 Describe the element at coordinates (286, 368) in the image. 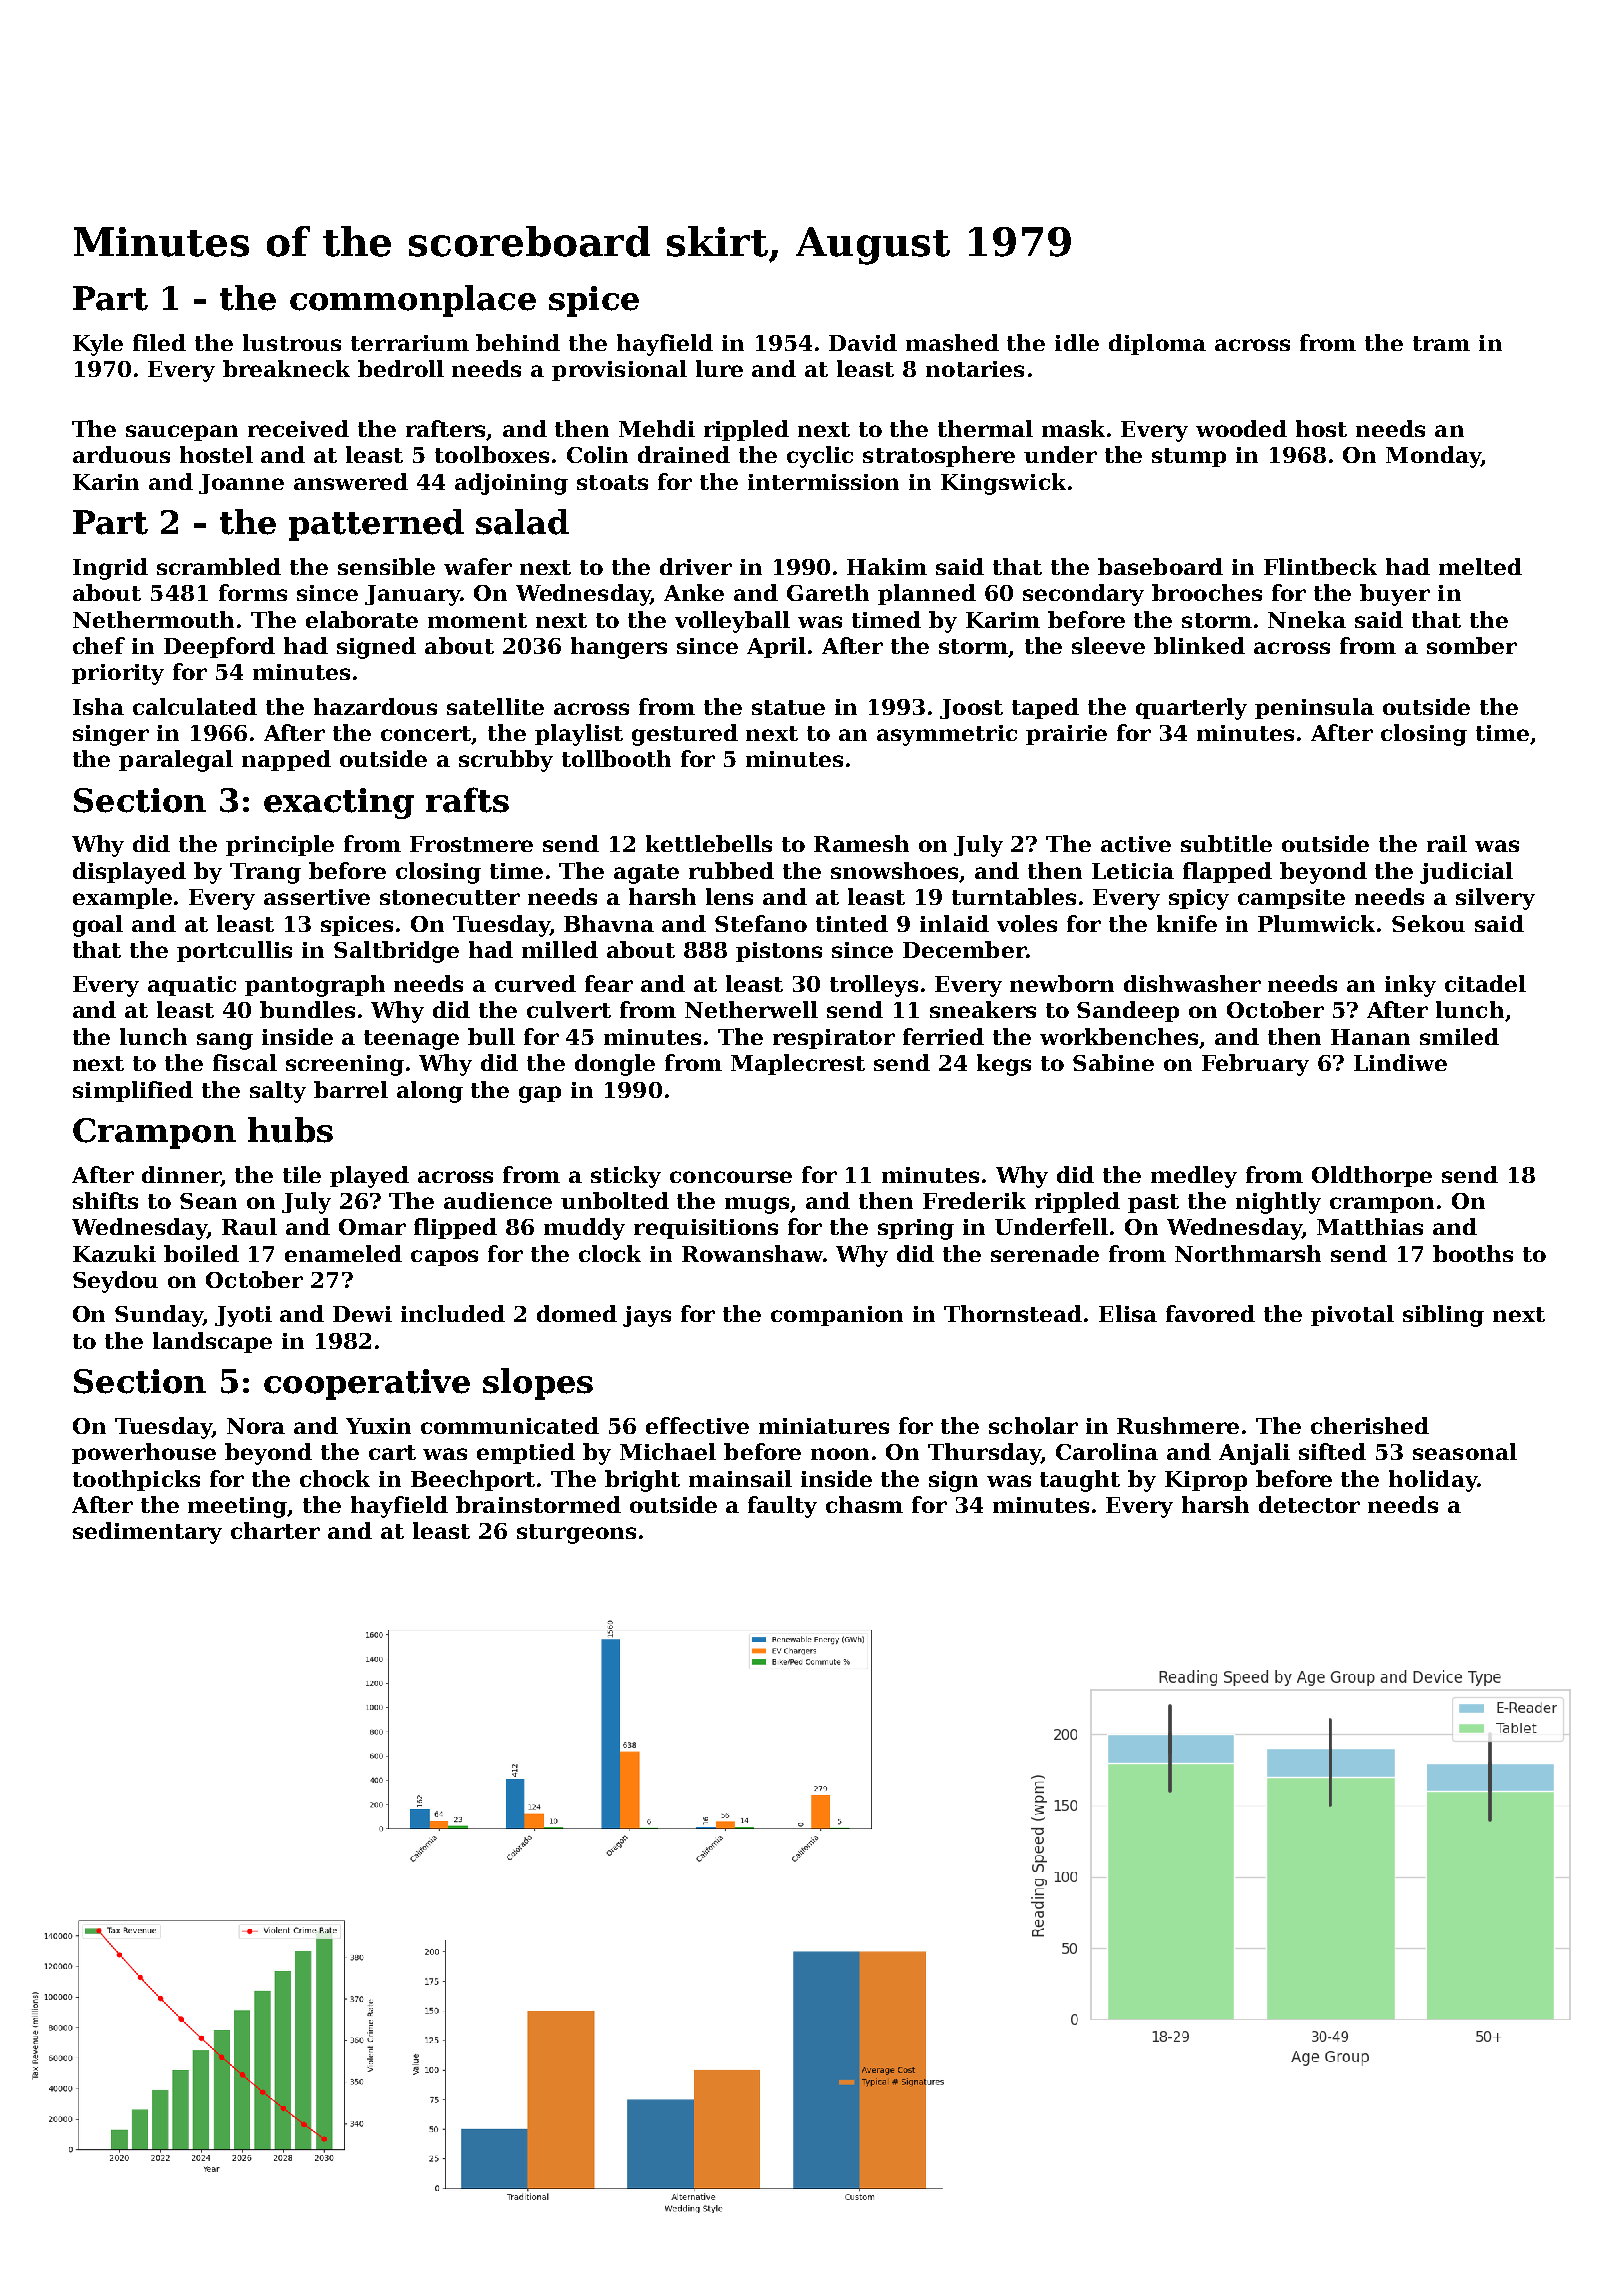

I see `breakneck` at that location.
